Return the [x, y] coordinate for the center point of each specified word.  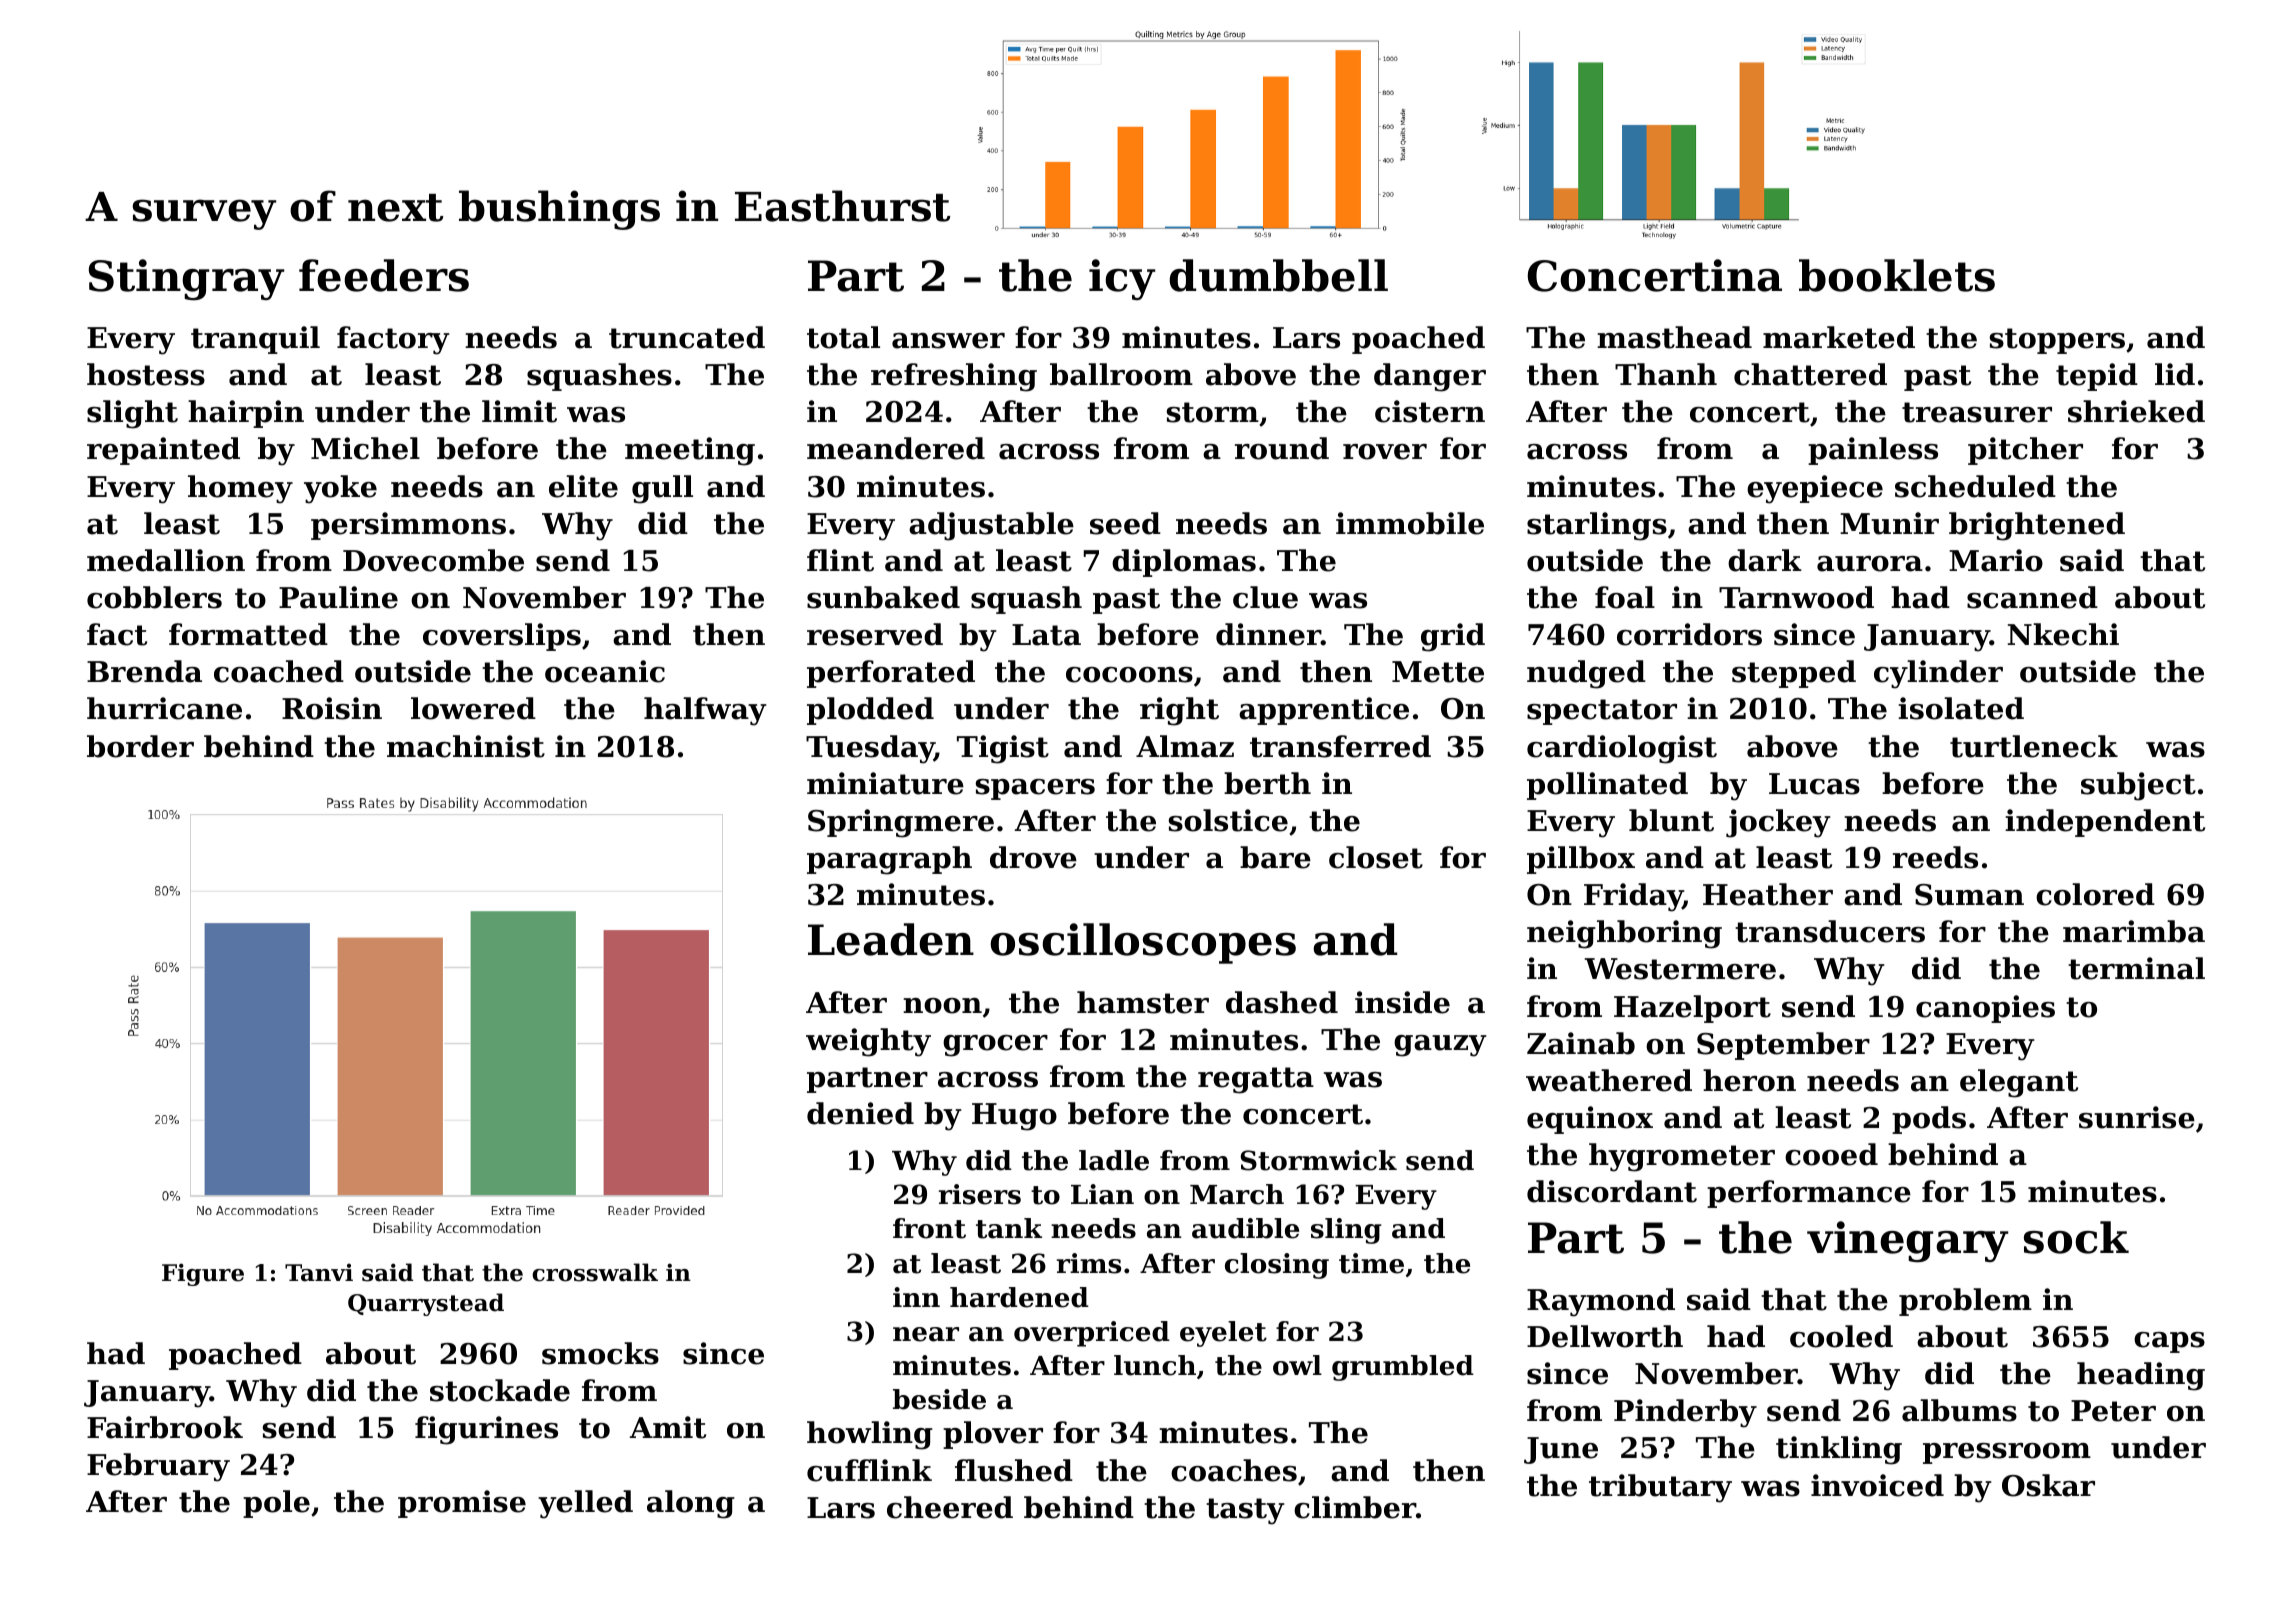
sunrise [2137, 1117]
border [140, 746]
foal [1625, 597]
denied [860, 1113]
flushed [1014, 1470]
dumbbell [1278, 275]
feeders [384, 275]
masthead [1674, 337]
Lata [1046, 635]
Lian [1102, 1194]
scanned [2032, 597]
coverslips [502, 637]
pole [276, 1504]
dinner [1268, 634]
